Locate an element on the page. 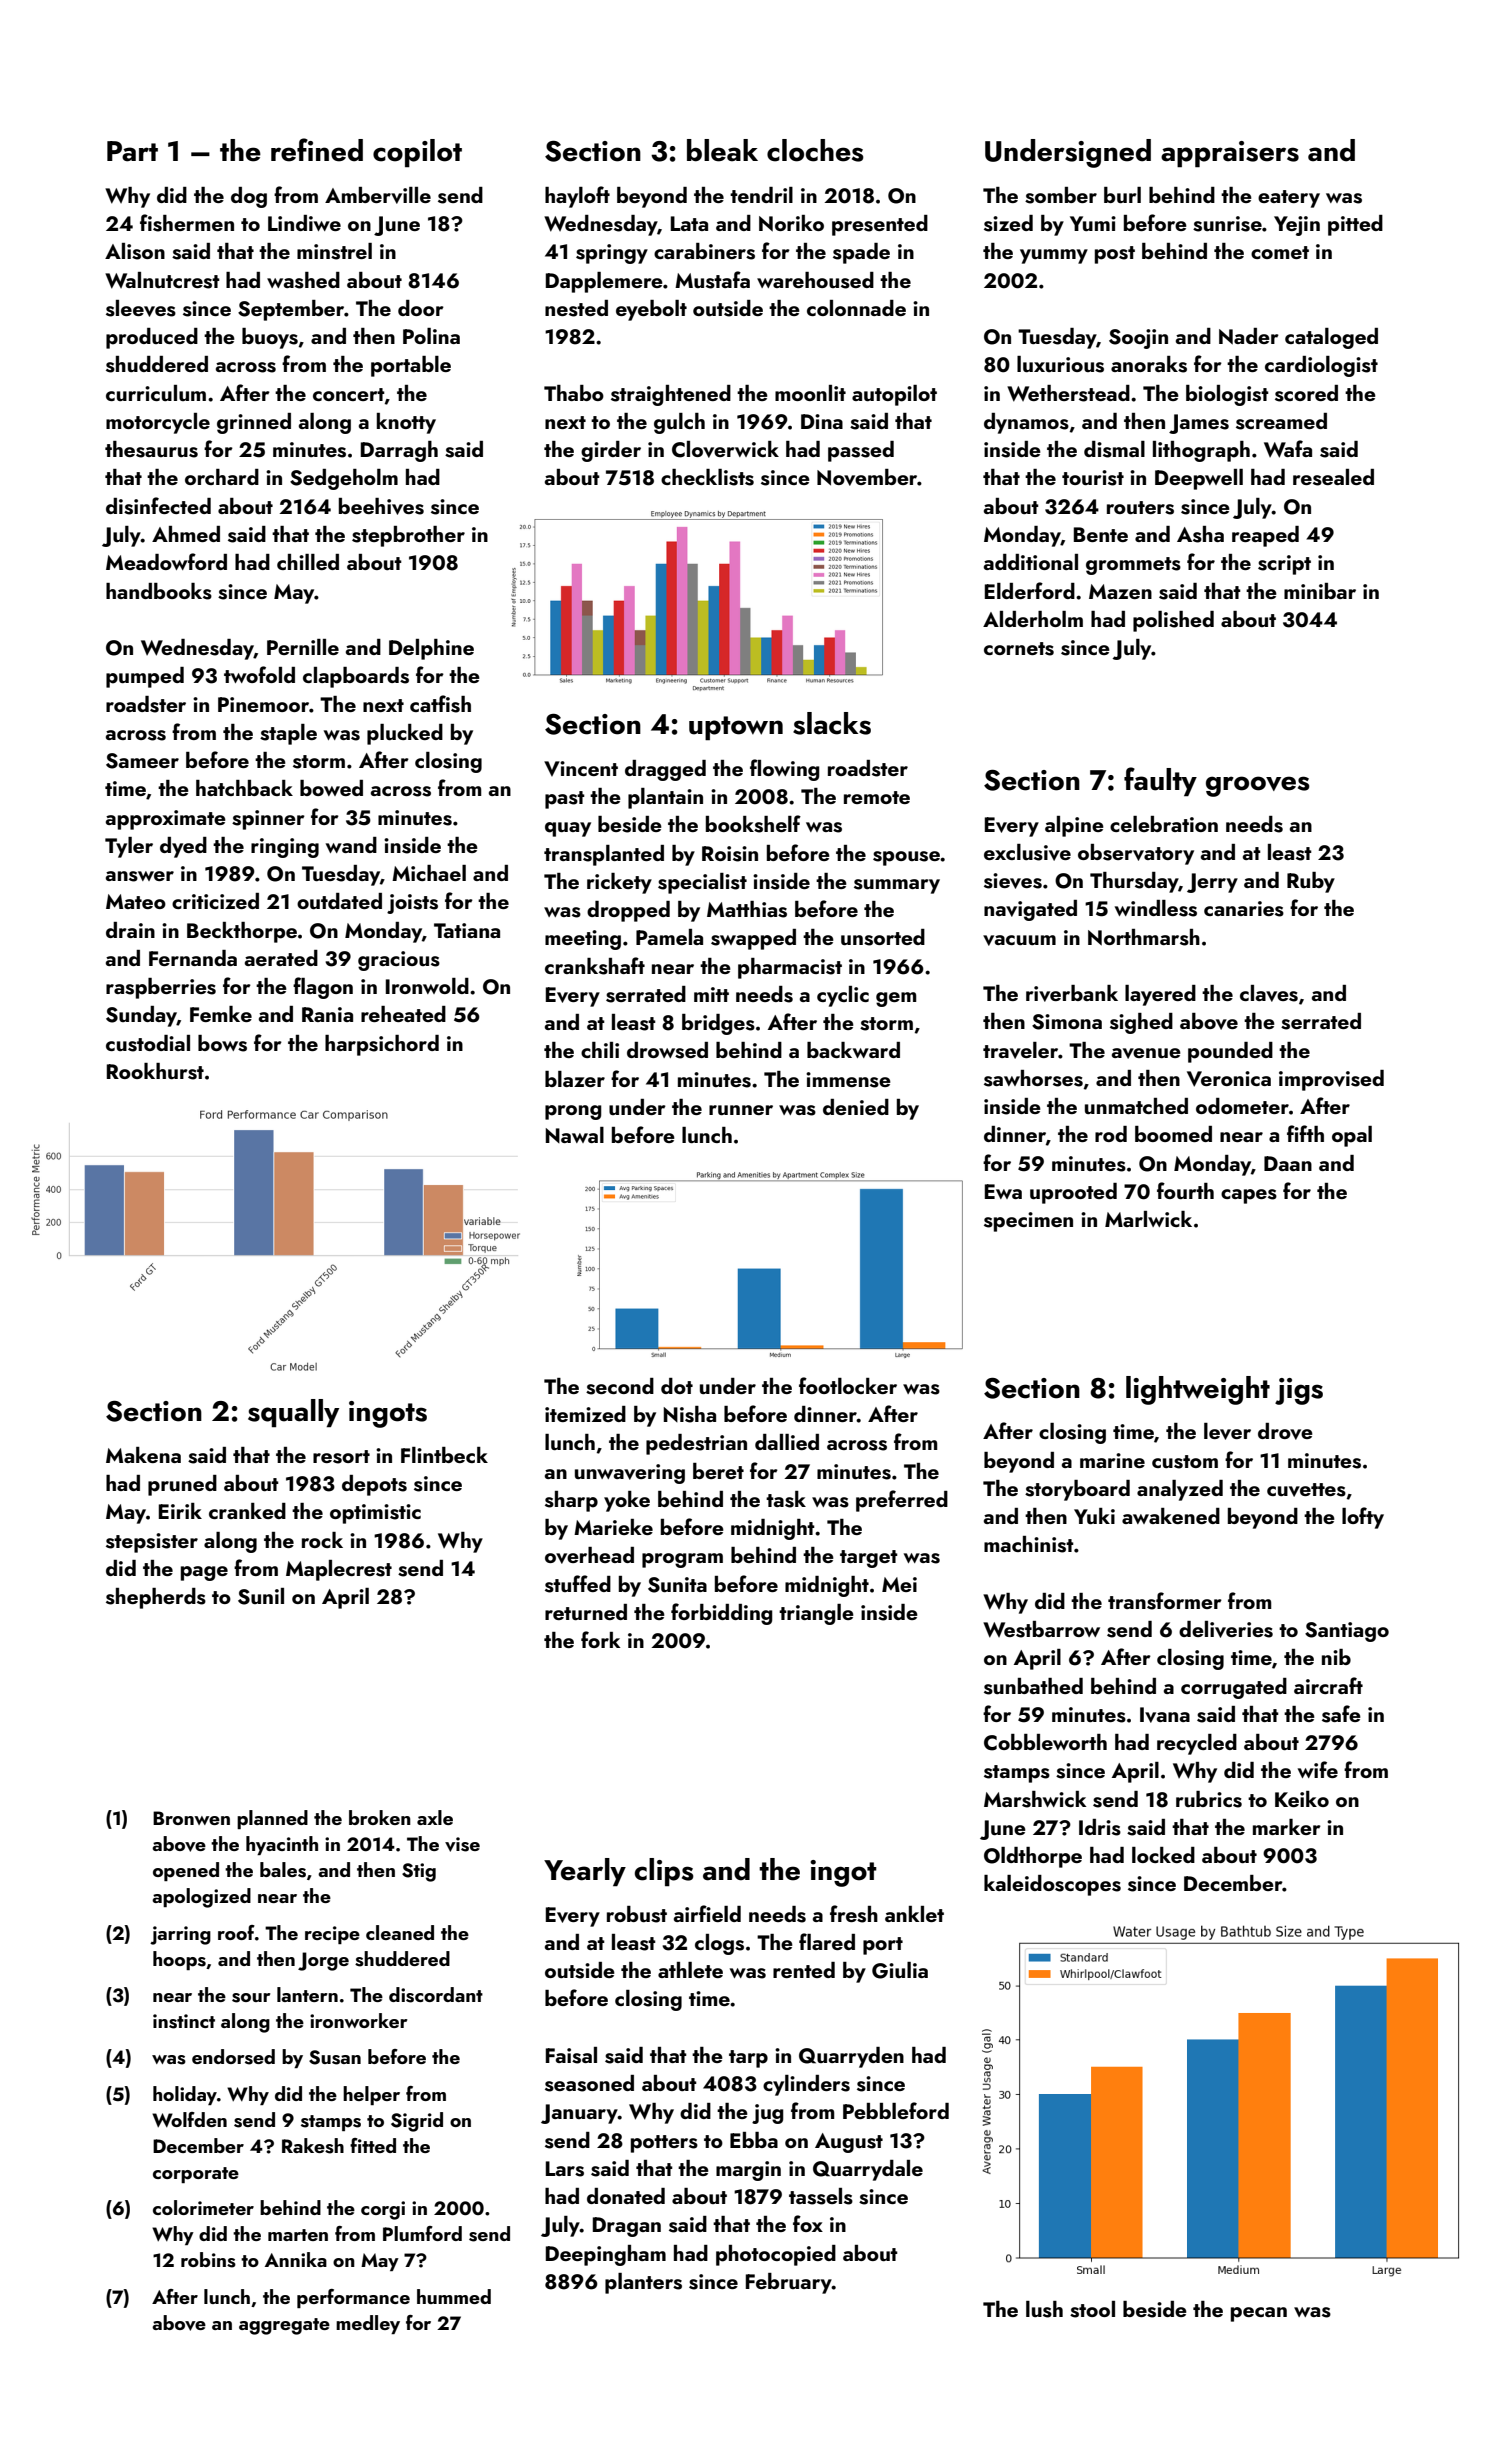 The image size is (1496, 2464). Quarryden is located at coordinates (851, 2057).
